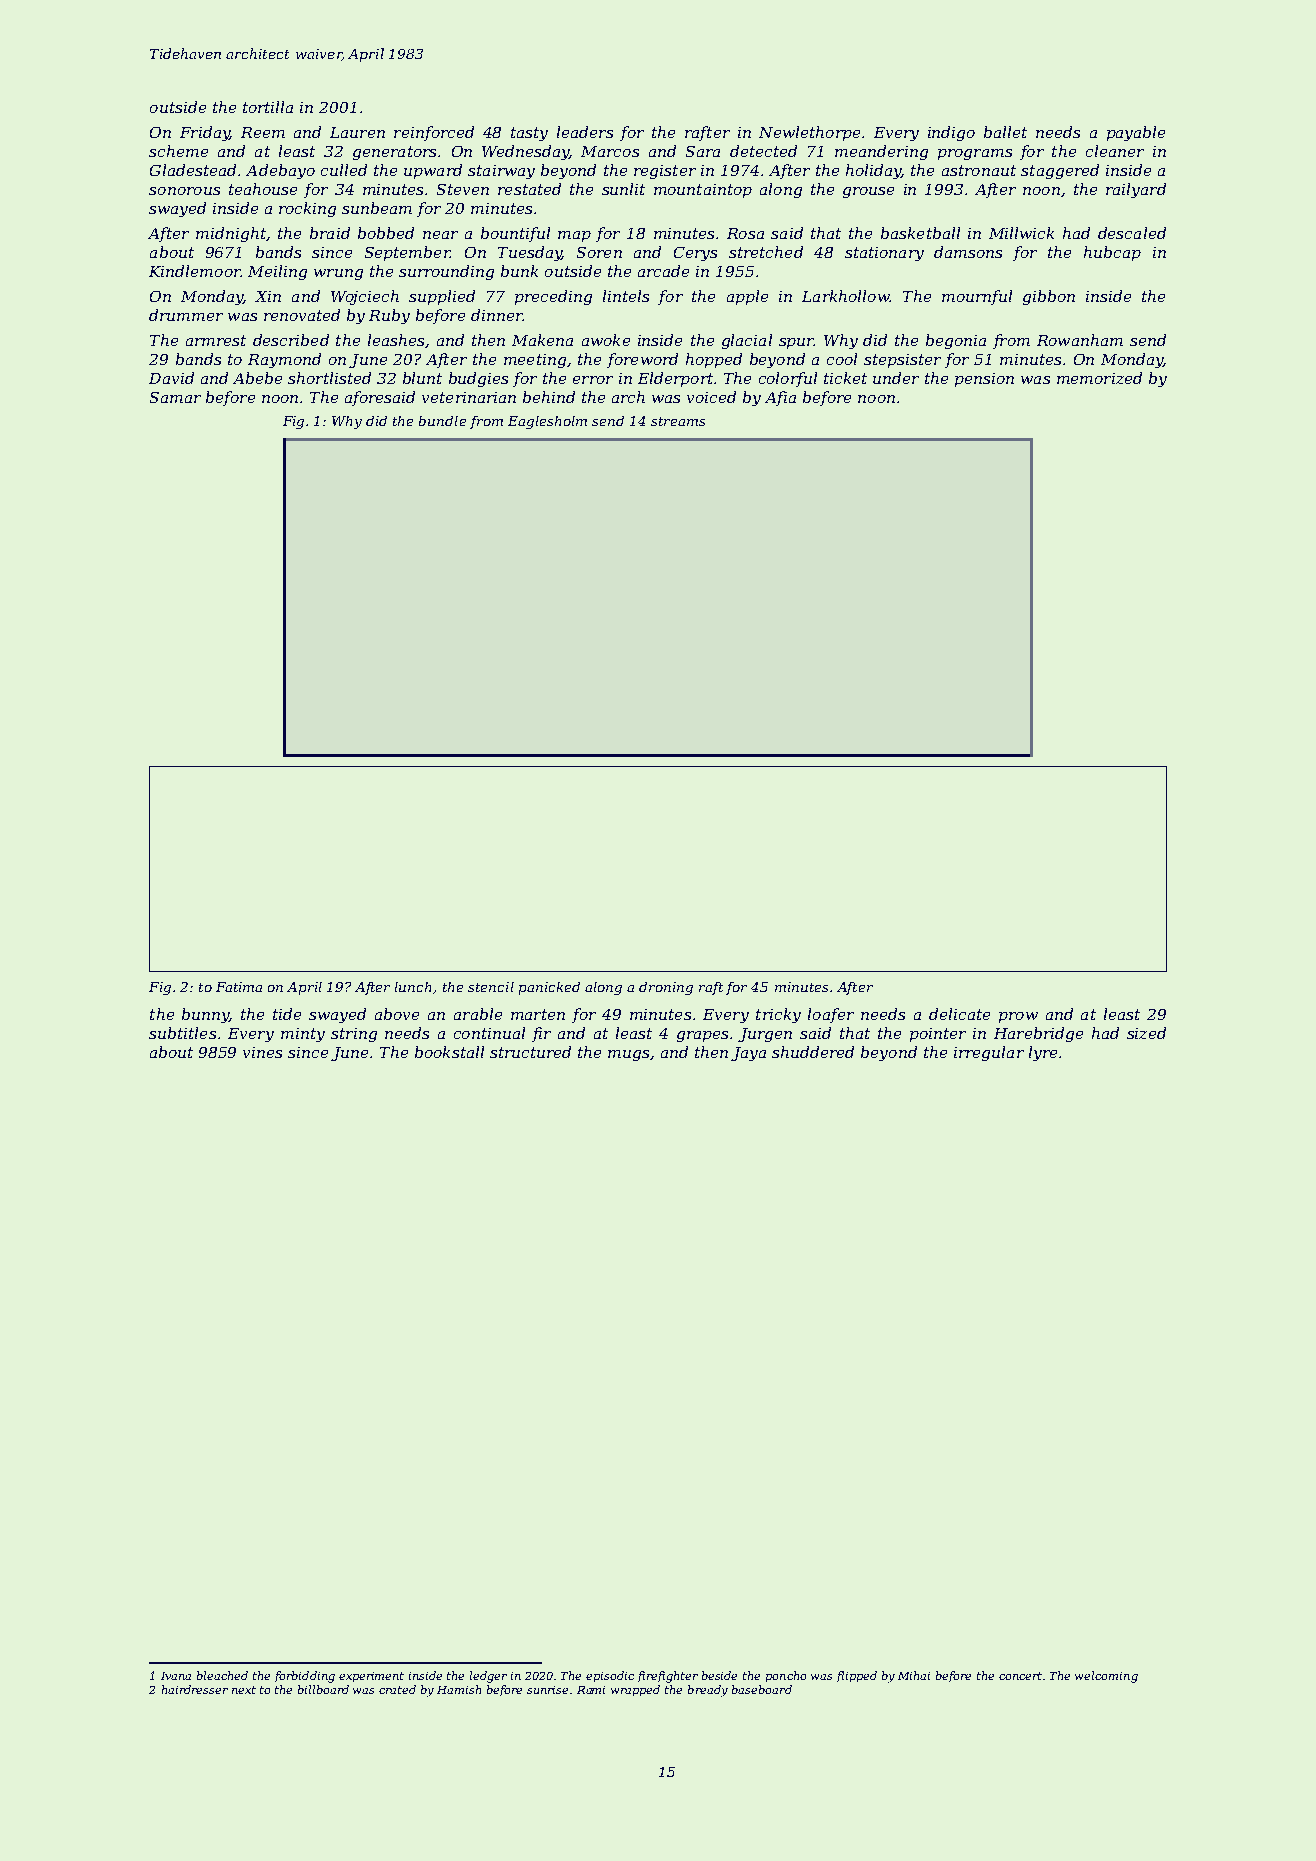  What do you see at coordinates (786, 1676) in the document?
I see `poncho` at bounding box center [786, 1676].
